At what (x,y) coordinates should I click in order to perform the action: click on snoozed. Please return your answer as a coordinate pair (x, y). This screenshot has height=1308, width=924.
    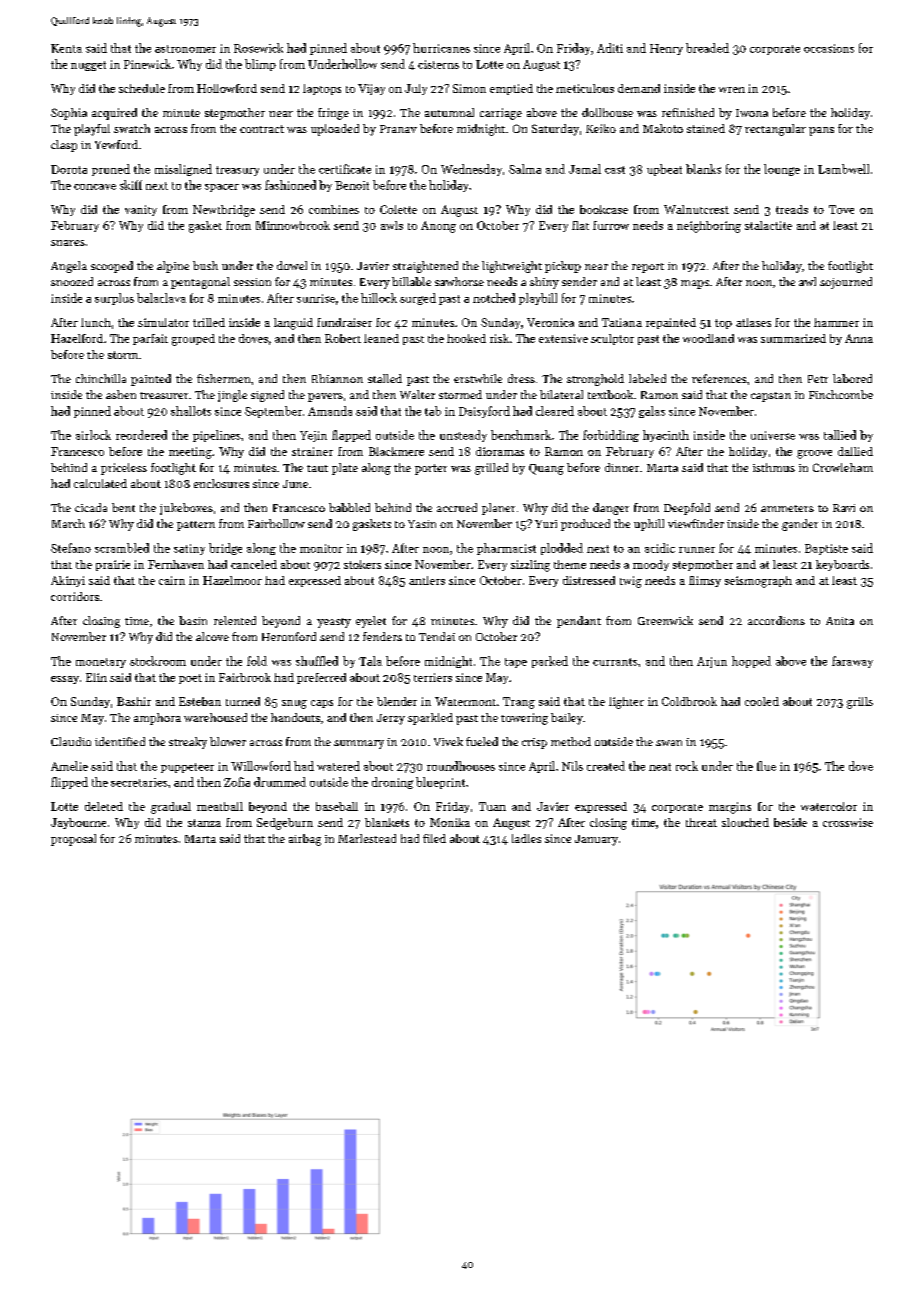
    Looking at the image, I should click on (72, 281).
